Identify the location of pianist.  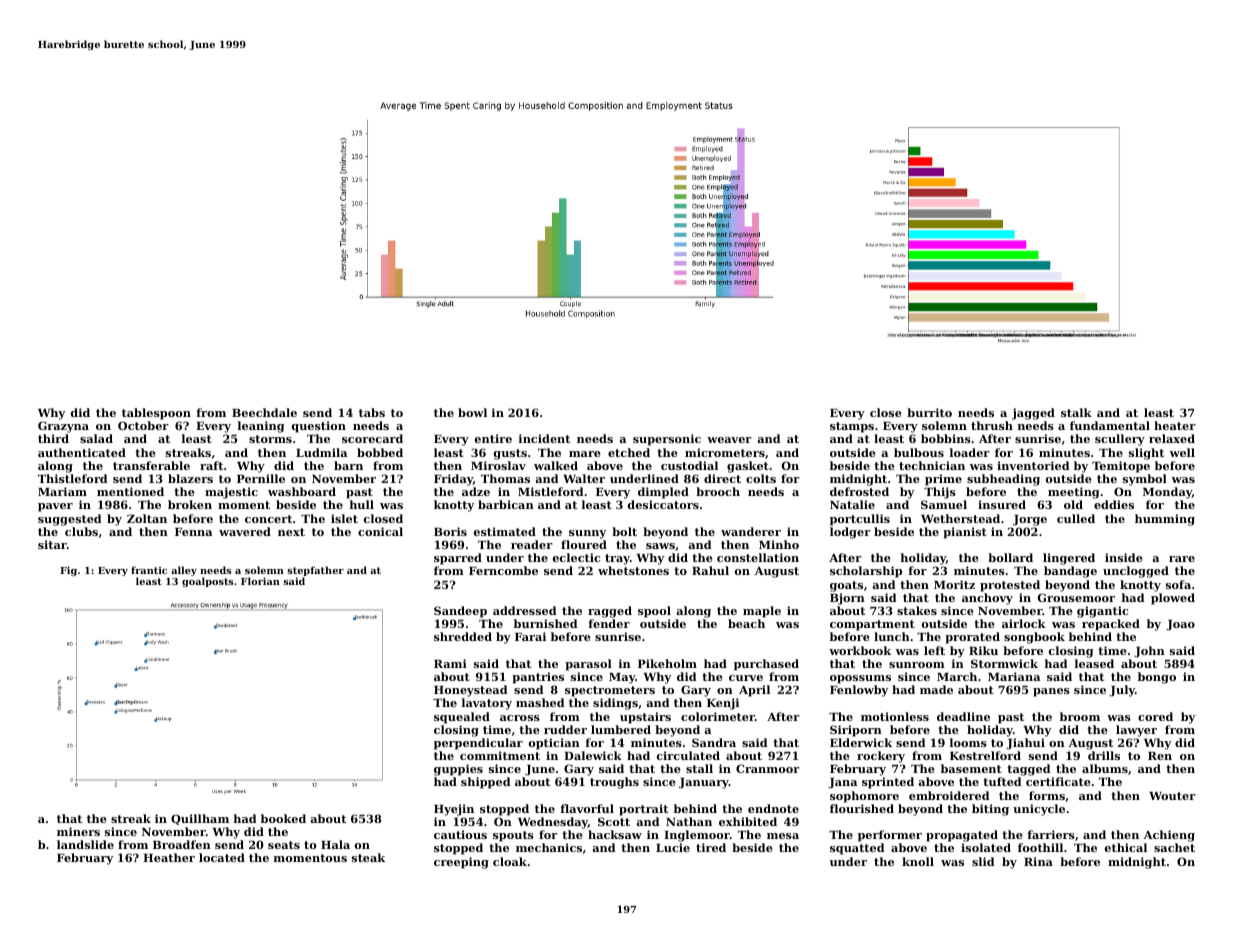
(965, 533).
